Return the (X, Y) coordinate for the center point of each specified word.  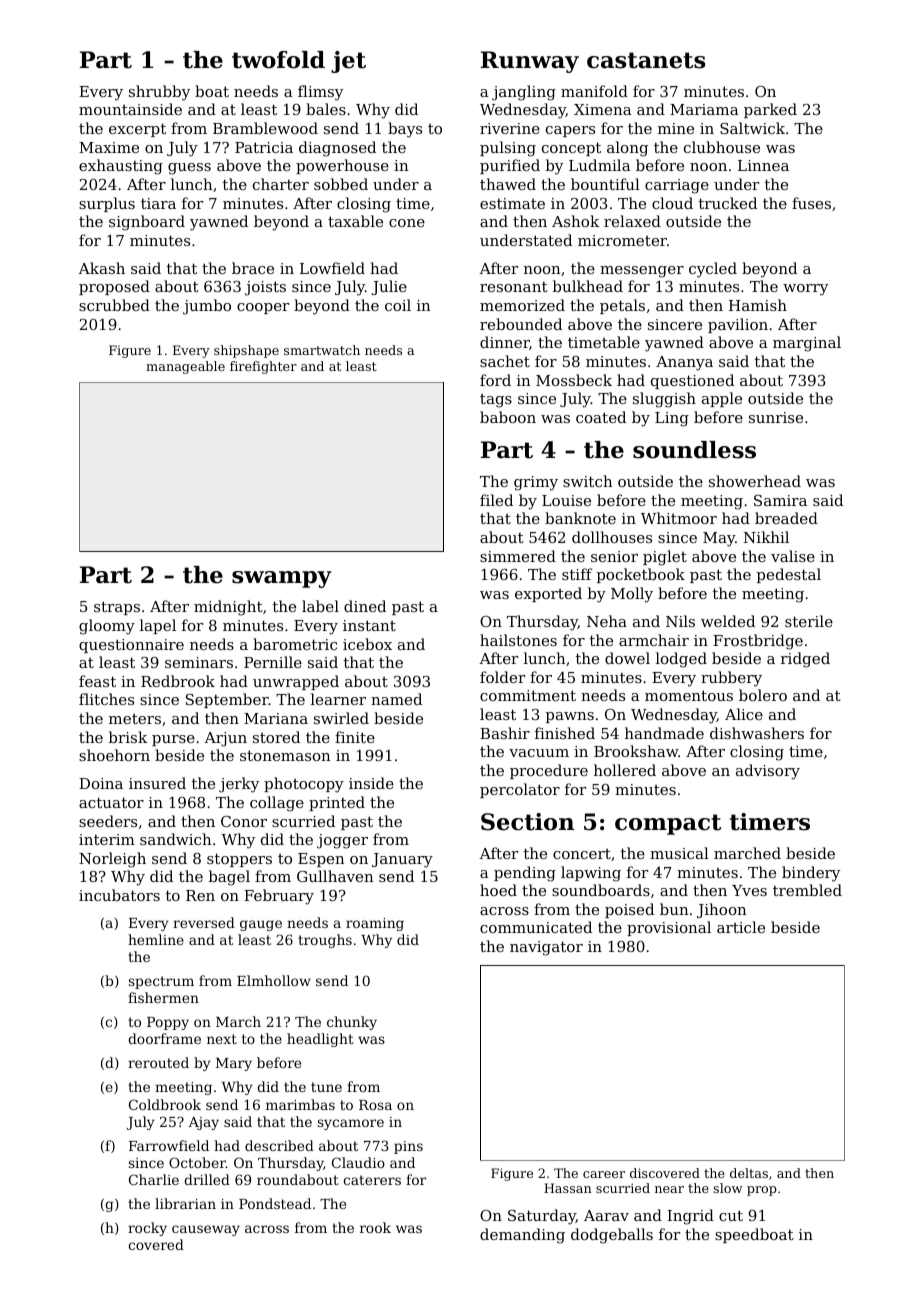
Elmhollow (274, 980)
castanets (646, 60)
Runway (530, 62)
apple (722, 399)
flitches (106, 699)
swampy (282, 579)
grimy (536, 483)
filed (496, 500)
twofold (278, 60)
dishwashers (757, 733)
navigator (546, 948)
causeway (206, 1230)
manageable (185, 367)
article (741, 927)
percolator (520, 790)
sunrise (776, 417)
